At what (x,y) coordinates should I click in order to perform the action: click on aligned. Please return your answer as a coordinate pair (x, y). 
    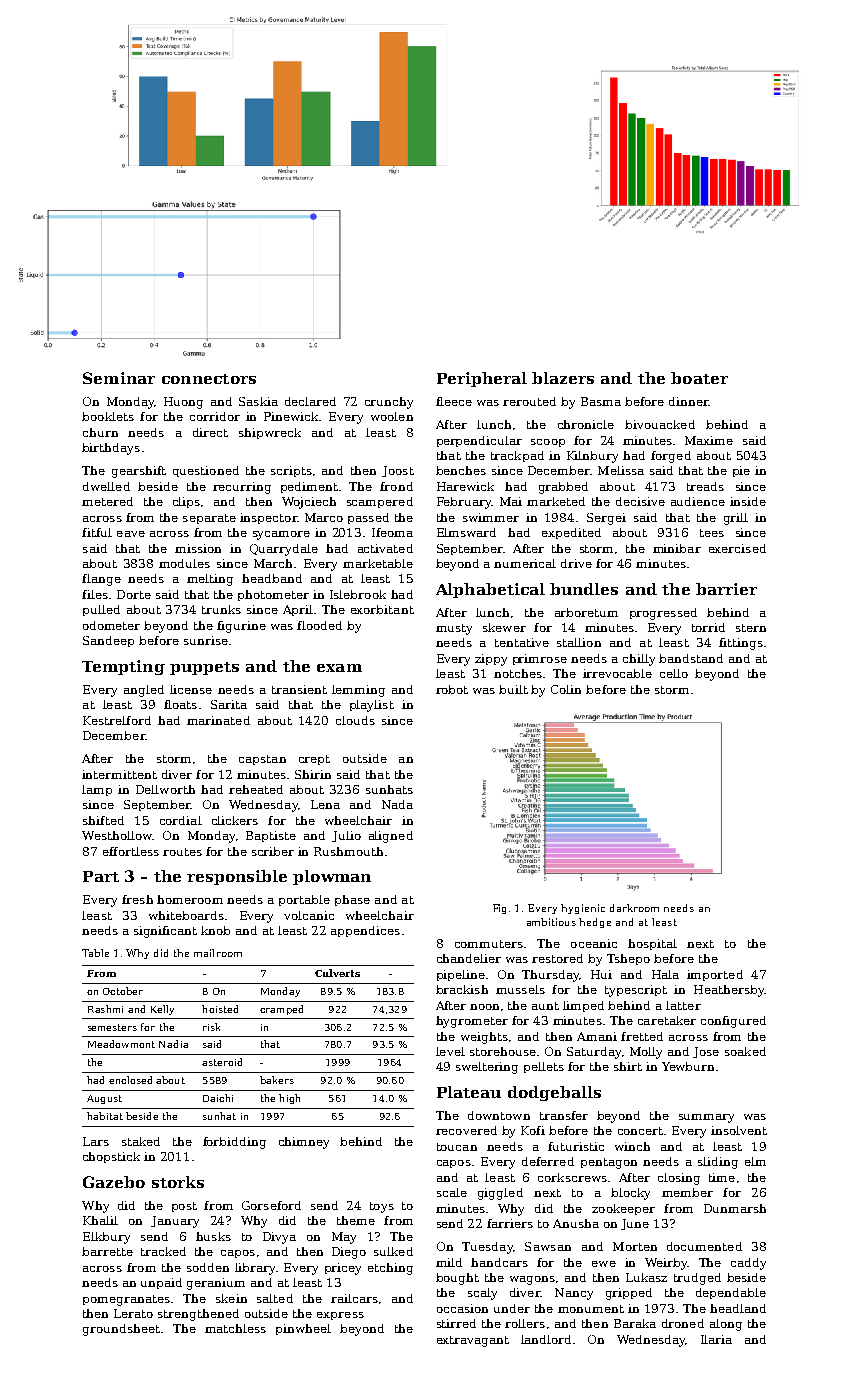
    Looking at the image, I should click on (391, 837).
